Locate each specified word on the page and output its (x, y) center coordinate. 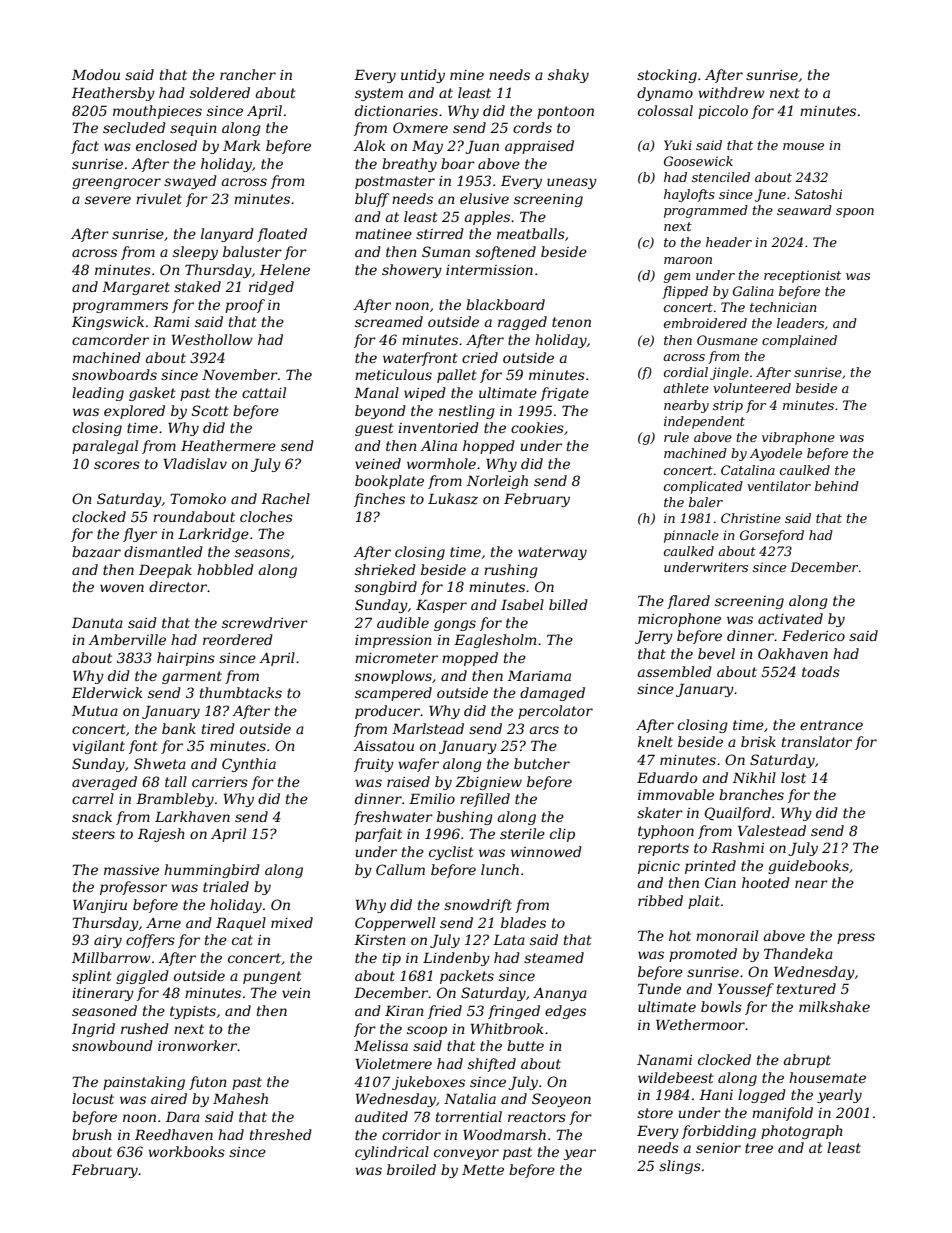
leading (98, 394)
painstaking (144, 1083)
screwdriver (265, 622)
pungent (272, 977)
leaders (800, 323)
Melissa (381, 1045)
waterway (552, 553)
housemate (827, 1077)
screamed (389, 321)
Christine (751, 518)
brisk (758, 741)
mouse (803, 146)
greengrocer (116, 183)
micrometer (396, 658)
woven (122, 588)
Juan (482, 147)
